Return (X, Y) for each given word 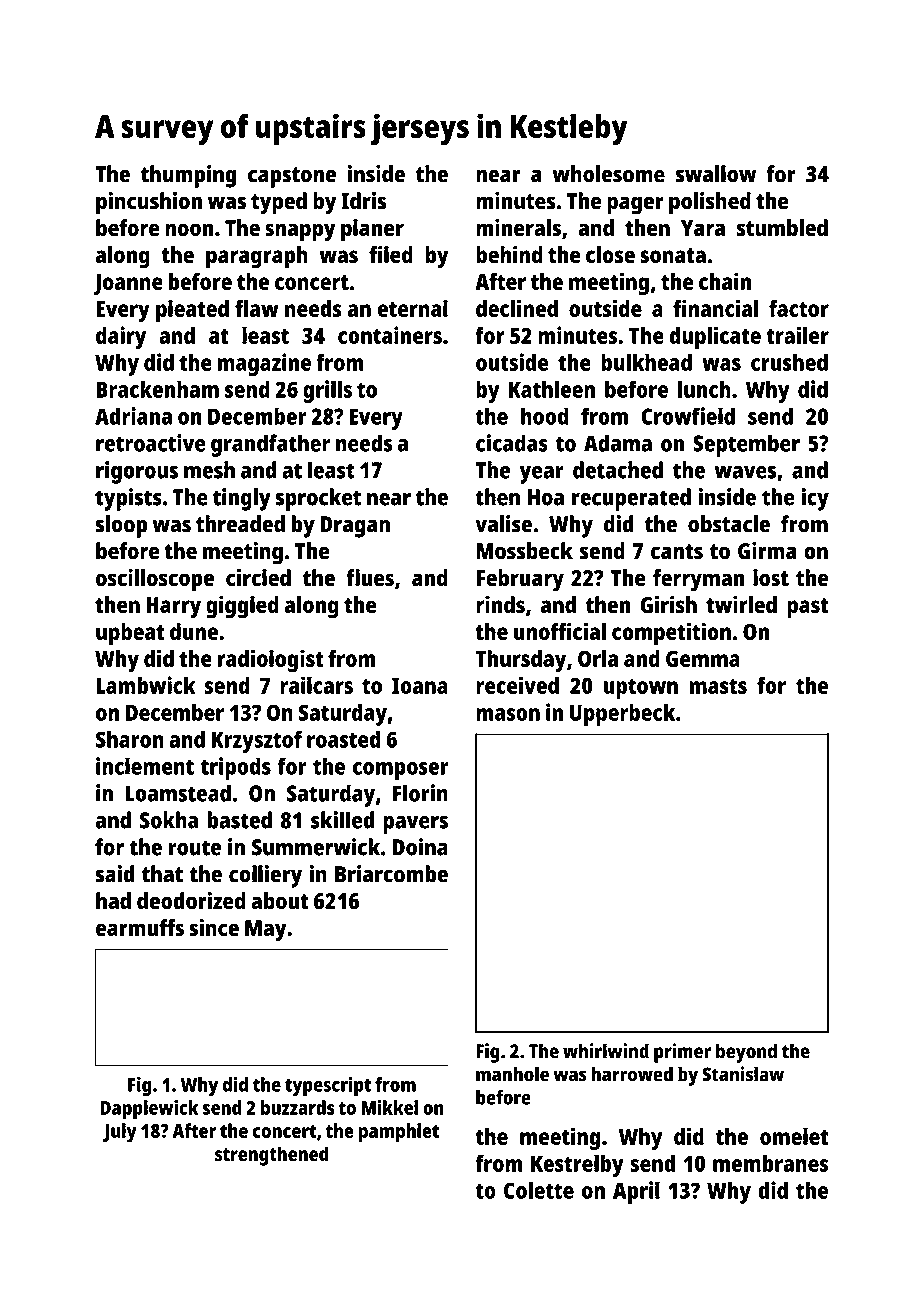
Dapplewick (149, 1110)
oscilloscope (155, 580)
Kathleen (552, 389)
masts (718, 686)
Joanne (128, 284)
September (746, 445)
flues (370, 578)
